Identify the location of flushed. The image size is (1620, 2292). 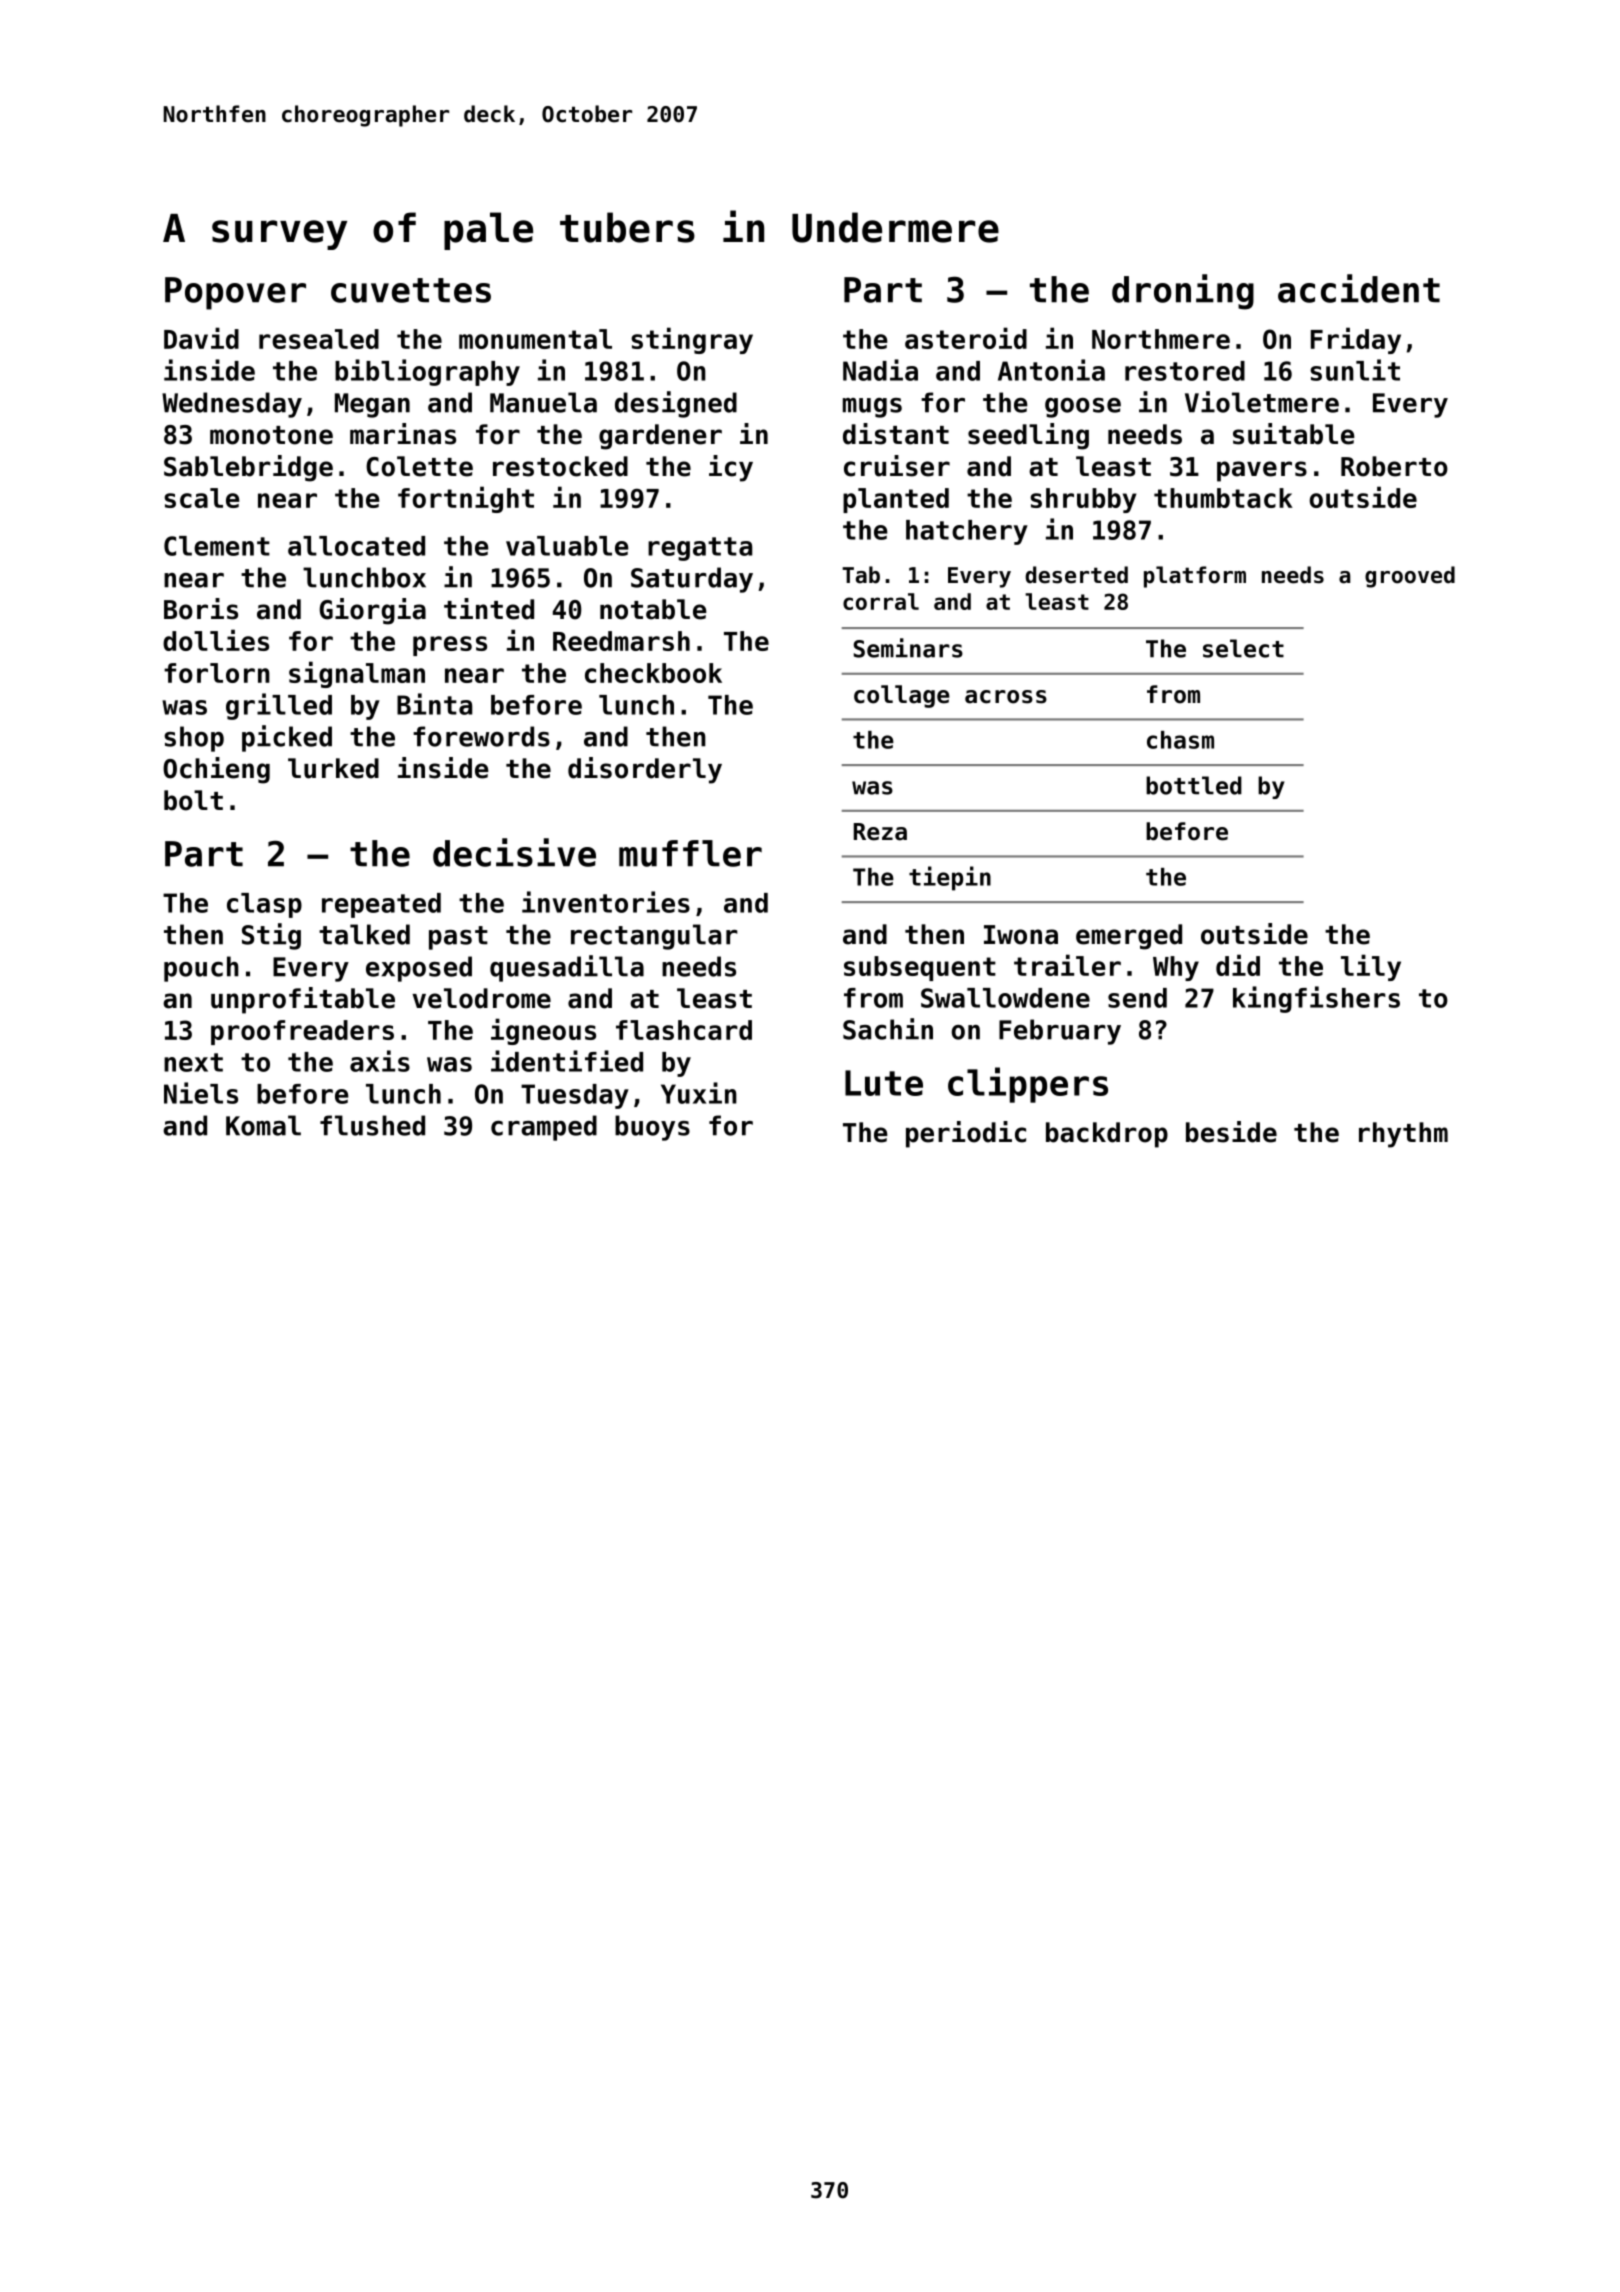
(372, 1125).
